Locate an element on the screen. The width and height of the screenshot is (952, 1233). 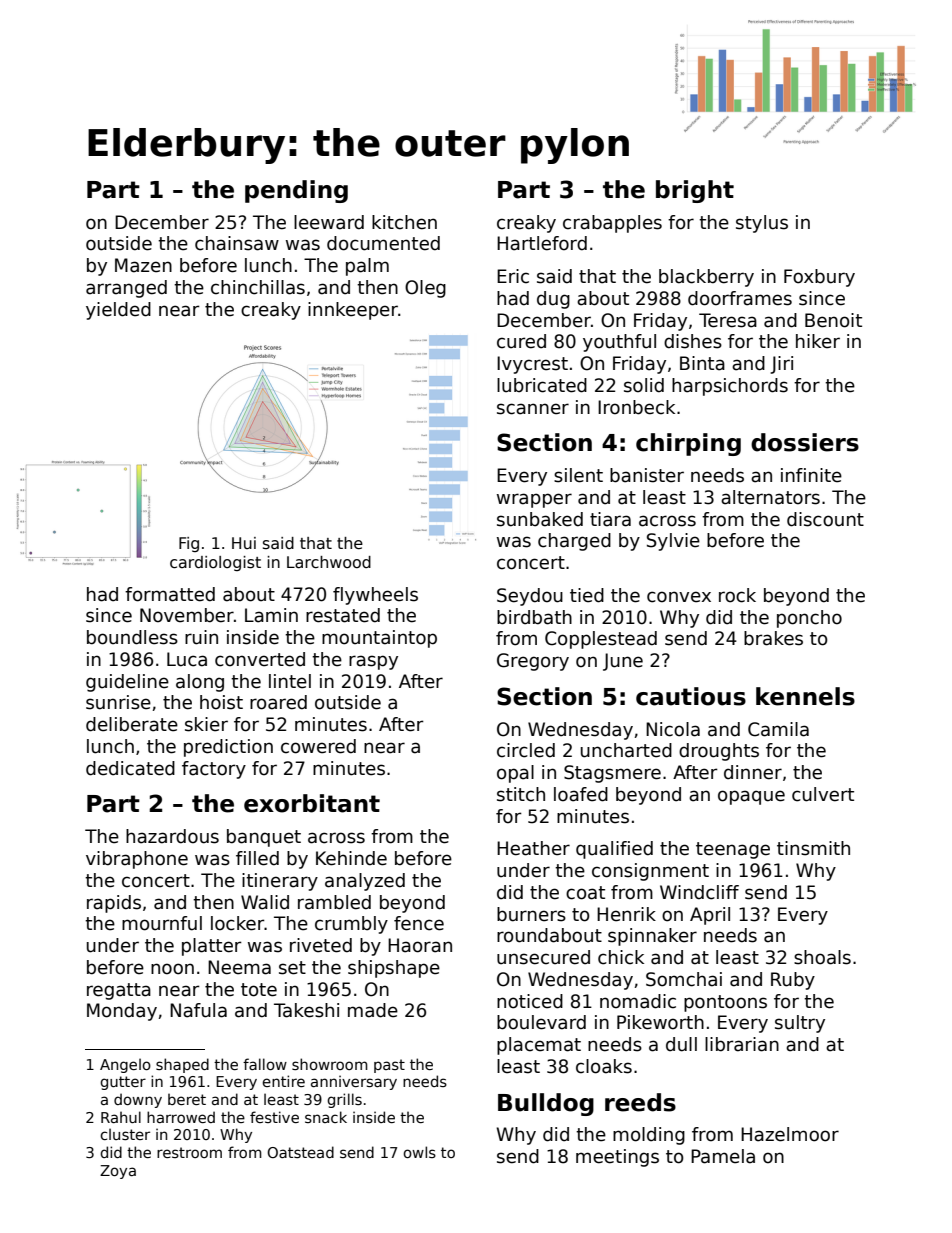
ruin is located at coordinates (201, 637).
